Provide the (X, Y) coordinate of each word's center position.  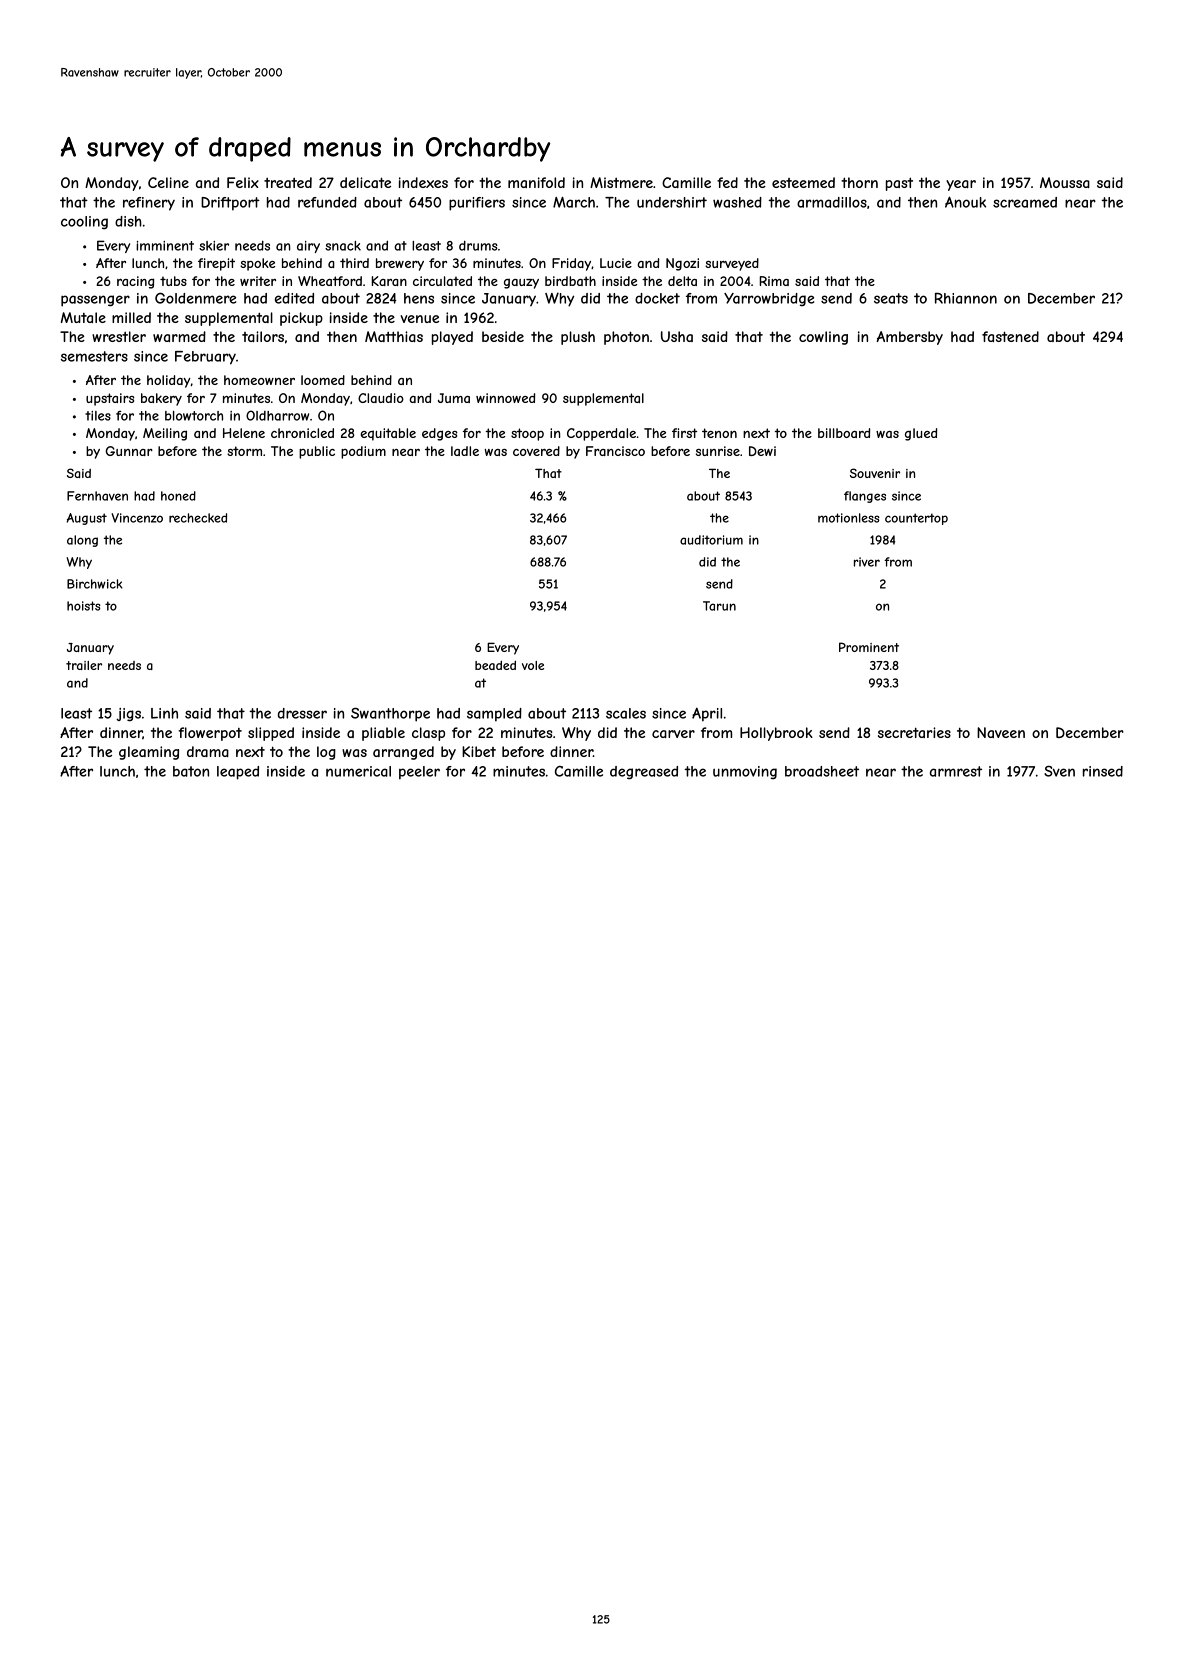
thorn (859, 182)
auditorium (711, 540)
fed (727, 182)
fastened (1010, 336)
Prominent (869, 647)
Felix (243, 182)
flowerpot (210, 734)
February (205, 358)
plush (578, 338)
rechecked (198, 518)
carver (673, 734)
